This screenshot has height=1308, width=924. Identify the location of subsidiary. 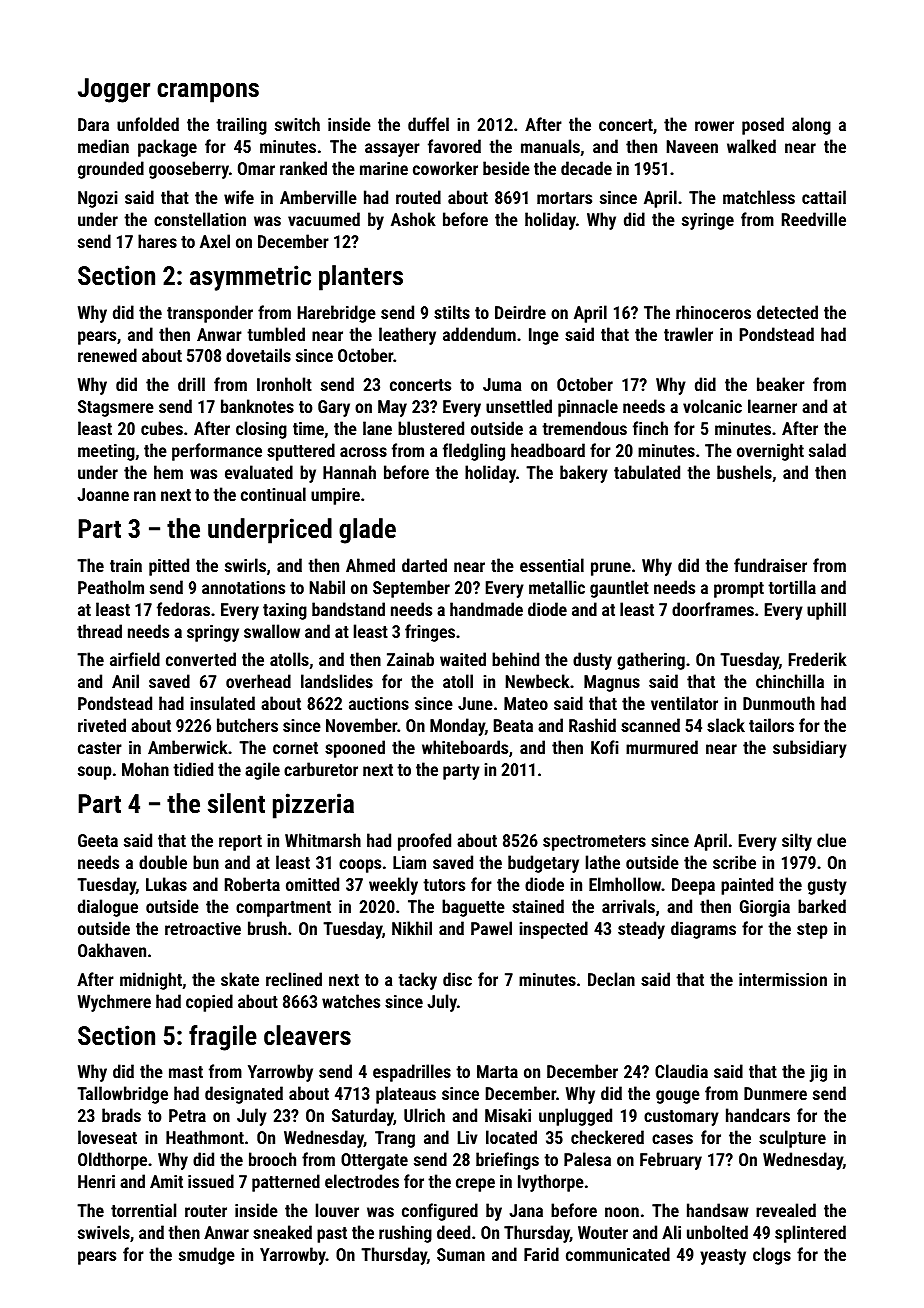
(810, 749).
